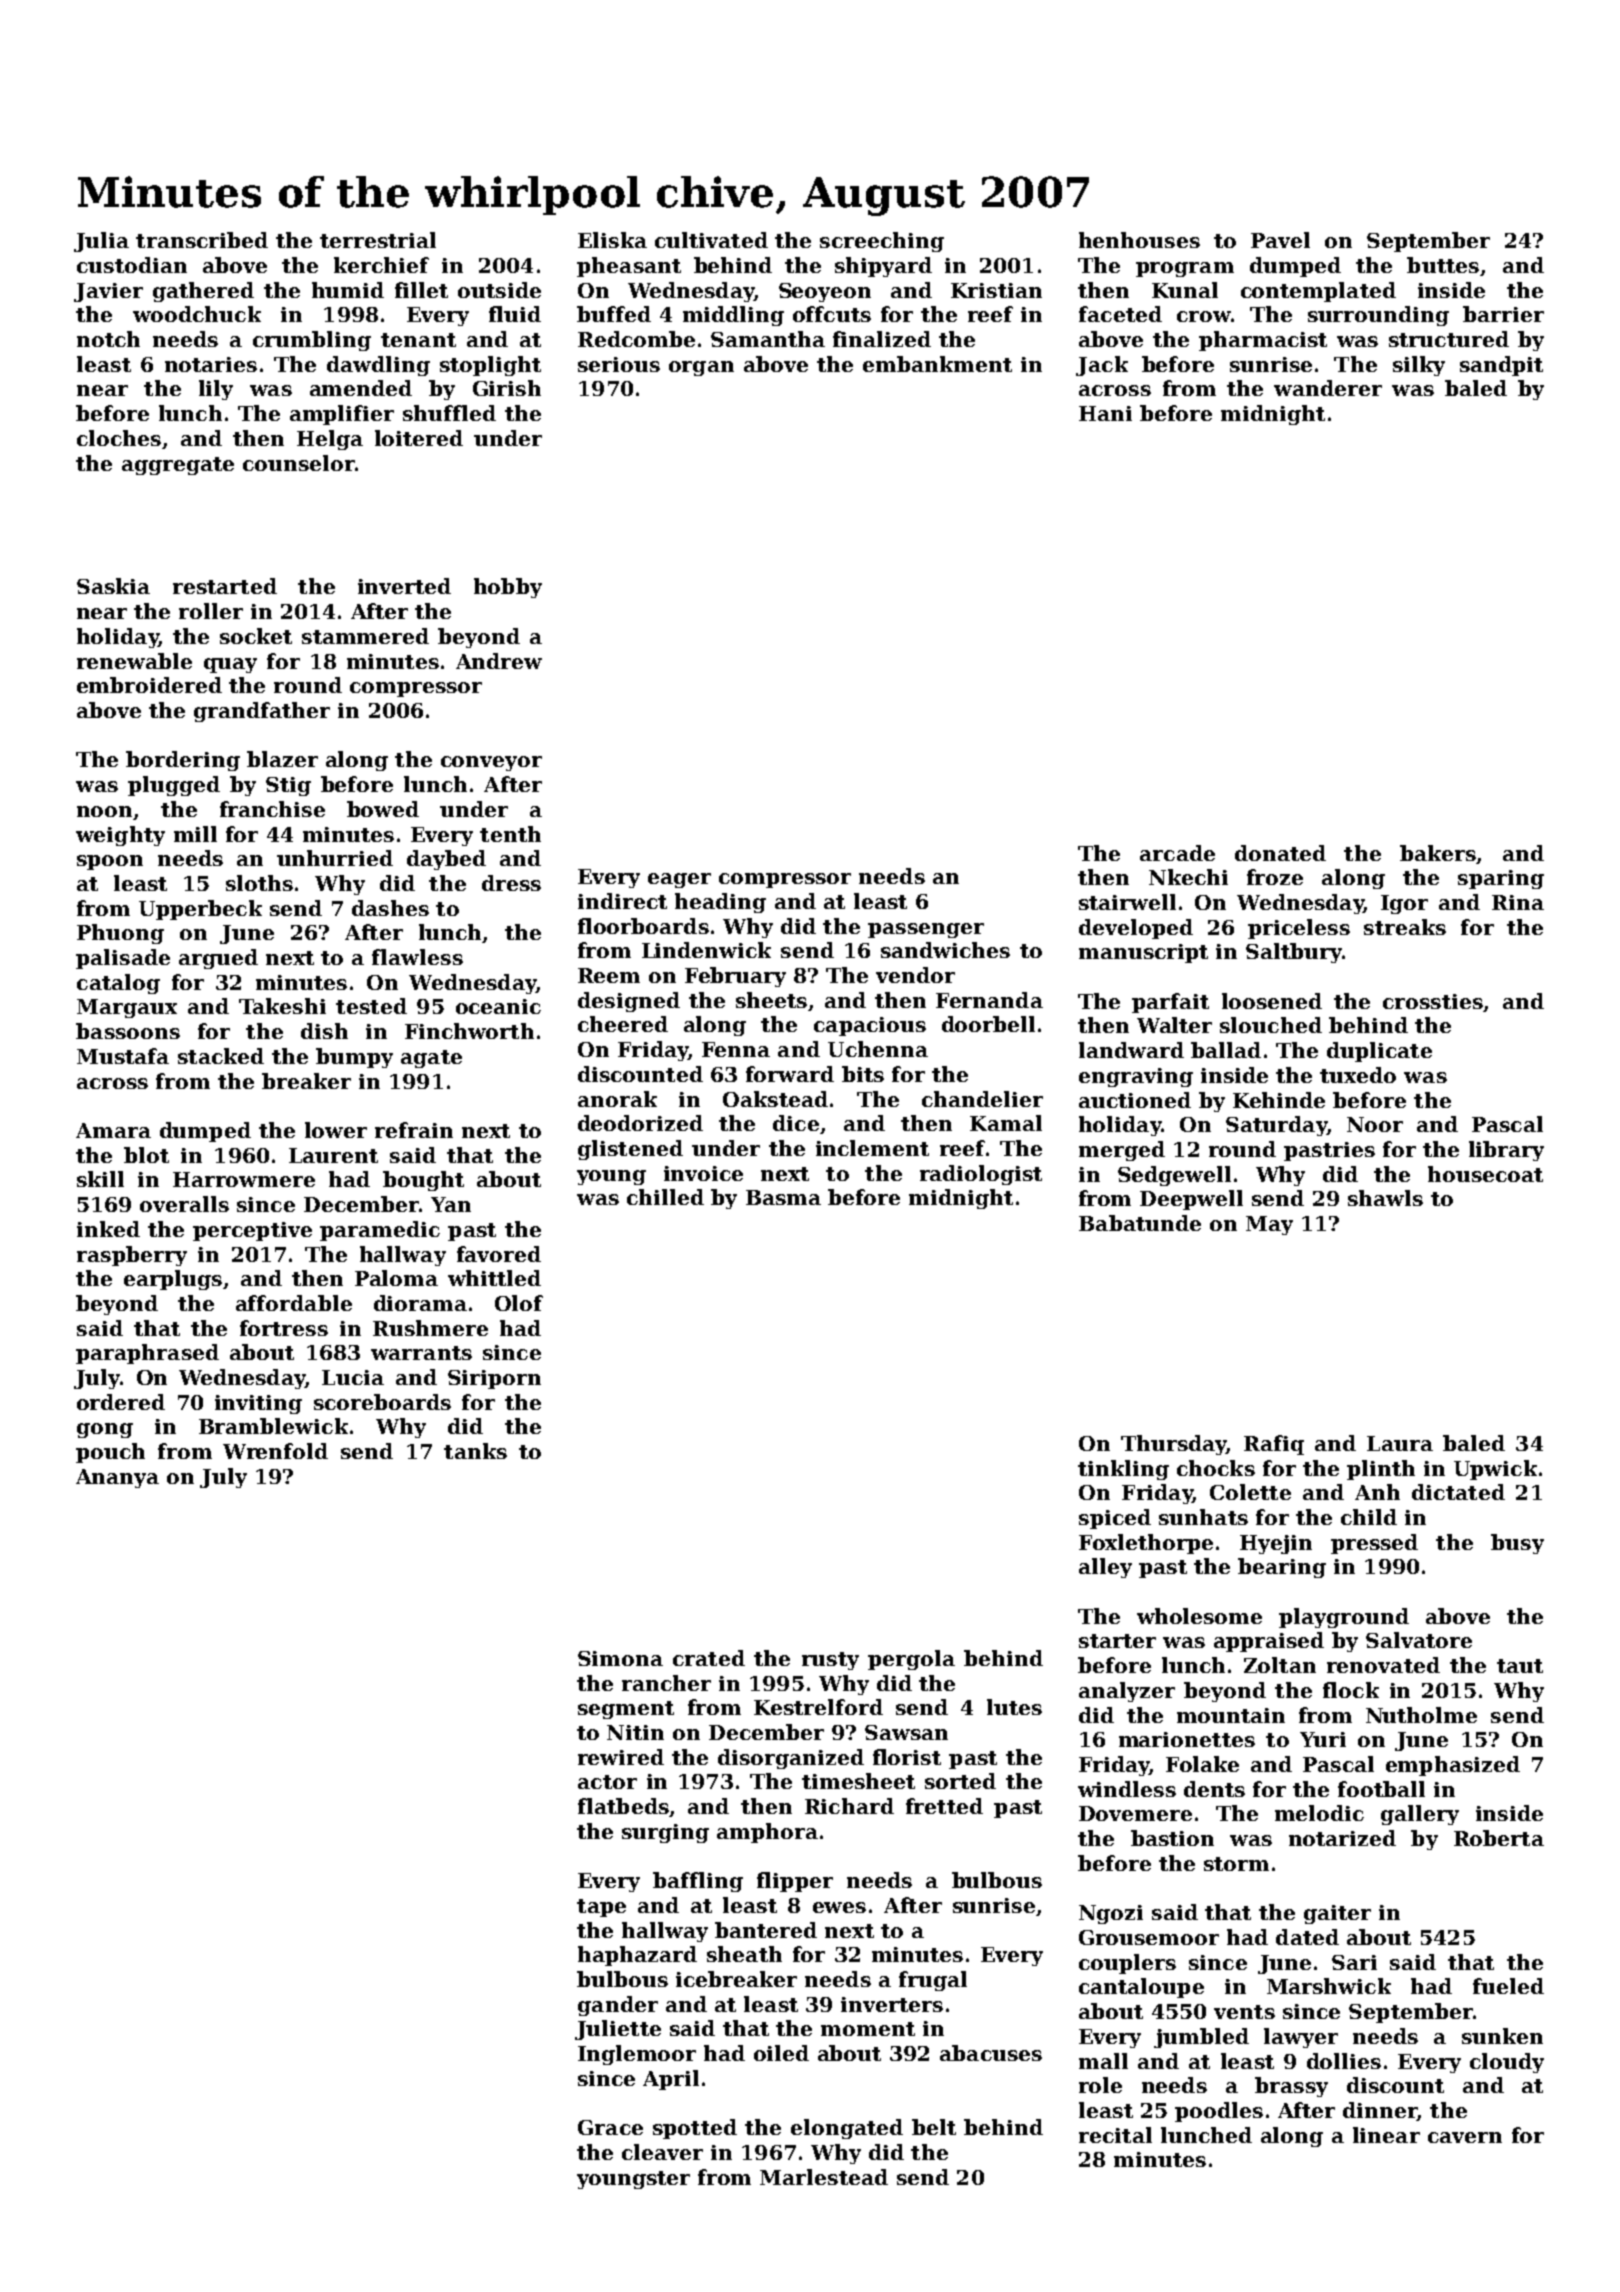  I want to click on lily, so click(216, 390).
